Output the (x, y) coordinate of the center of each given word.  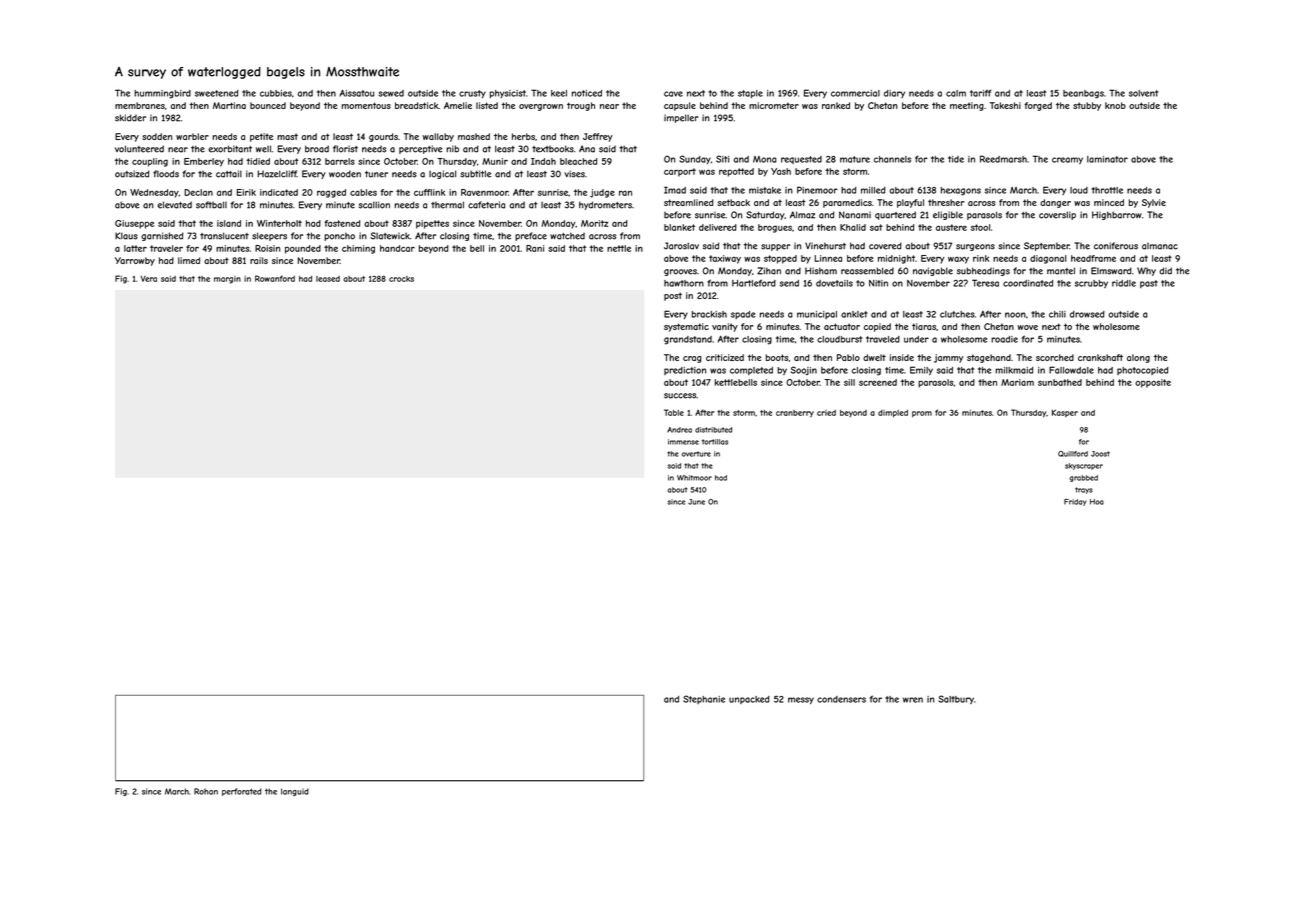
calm (956, 93)
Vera (149, 279)
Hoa (1097, 502)
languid (295, 792)
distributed (713, 430)
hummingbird (162, 94)
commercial (855, 93)
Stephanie (704, 699)
